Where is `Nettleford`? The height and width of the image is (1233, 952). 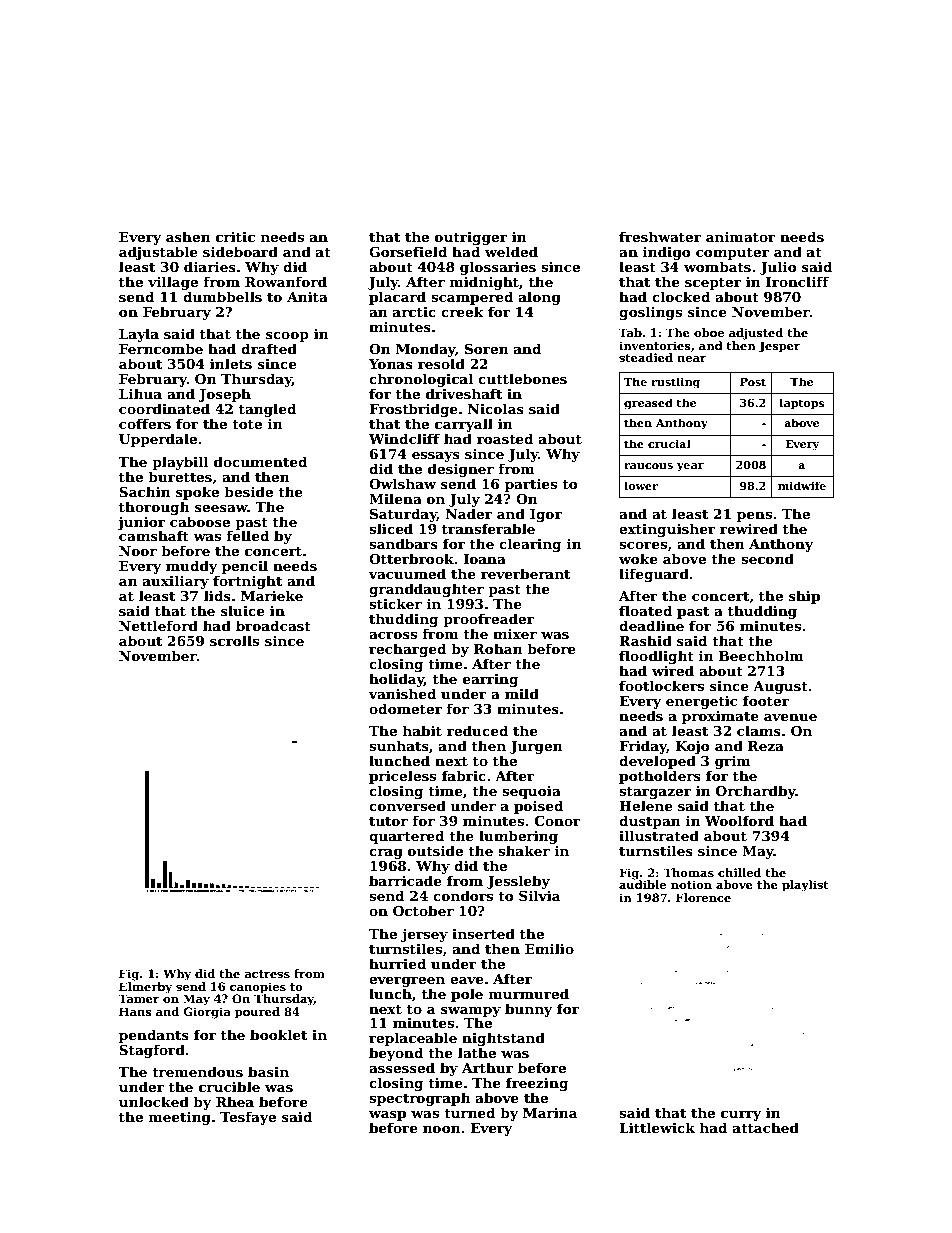 Nettleford is located at coordinates (158, 625).
